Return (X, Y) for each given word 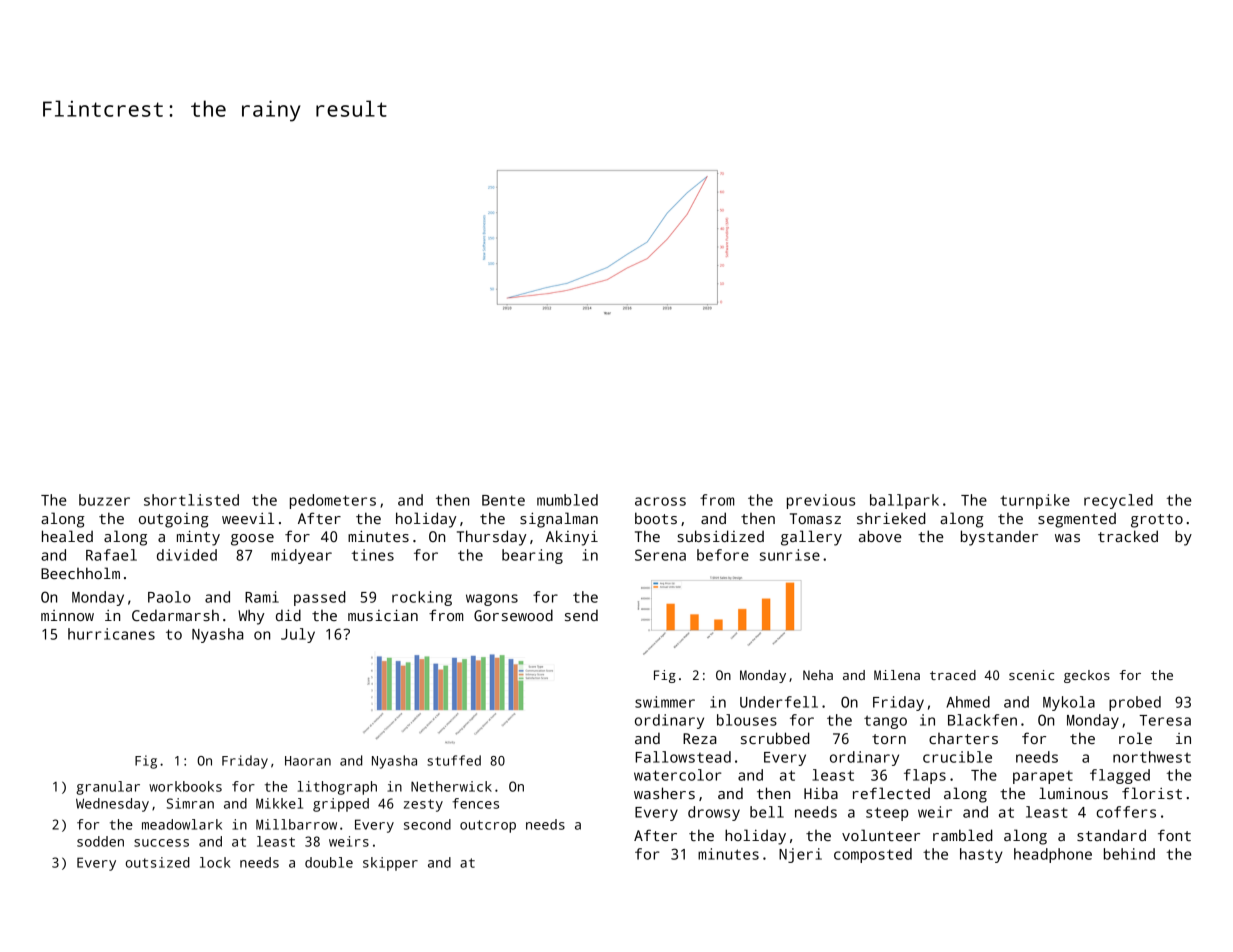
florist (1152, 793)
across (660, 501)
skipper (390, 864)
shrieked (891, 518)
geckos (1087, 676)
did (288, 615)
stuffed (454, 760)
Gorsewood (513, 615)
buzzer (104, 500)
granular (108, 788)
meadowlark (182, 824)
